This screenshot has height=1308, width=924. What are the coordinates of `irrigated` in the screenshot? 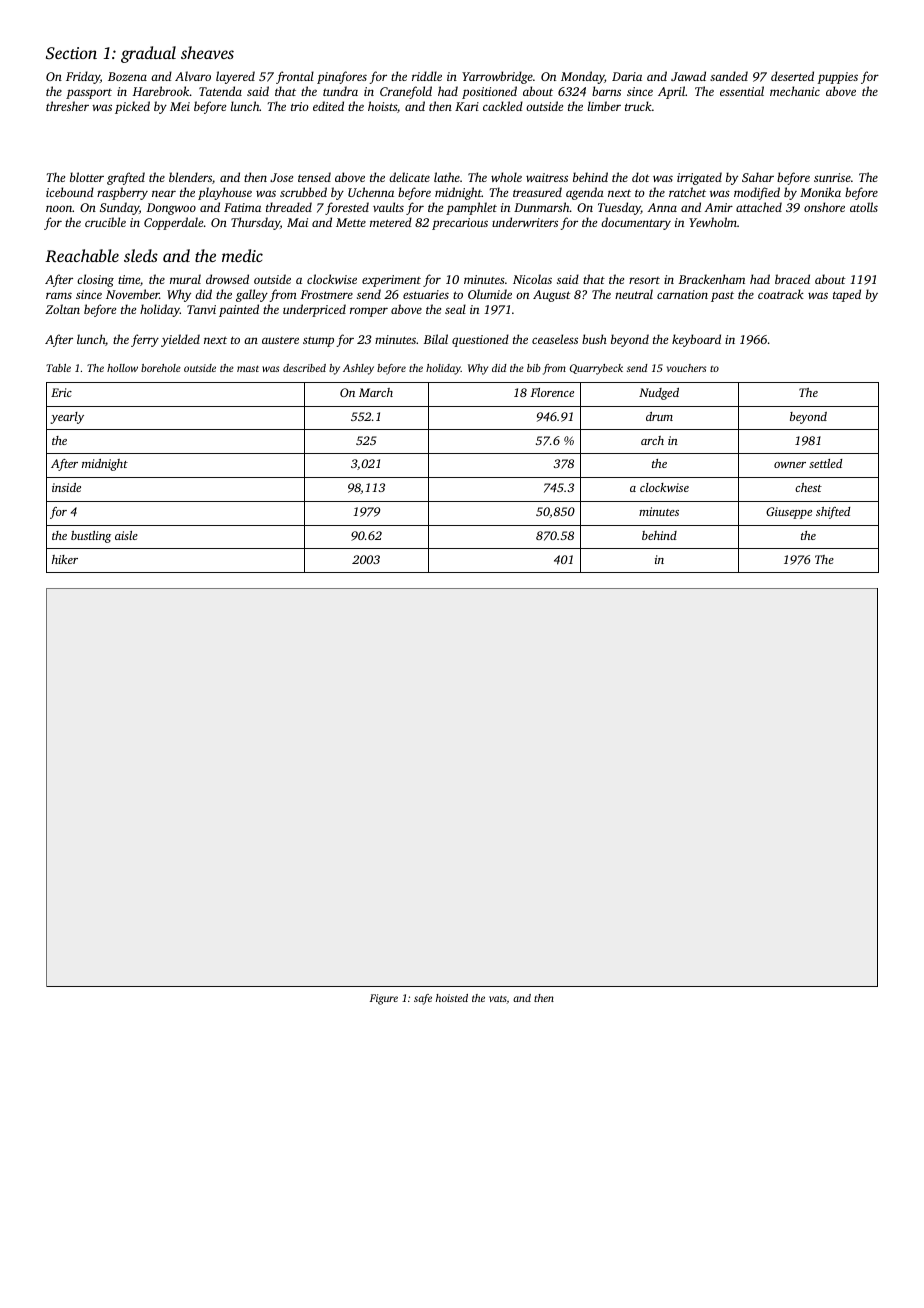 It's located at (699, 178).
